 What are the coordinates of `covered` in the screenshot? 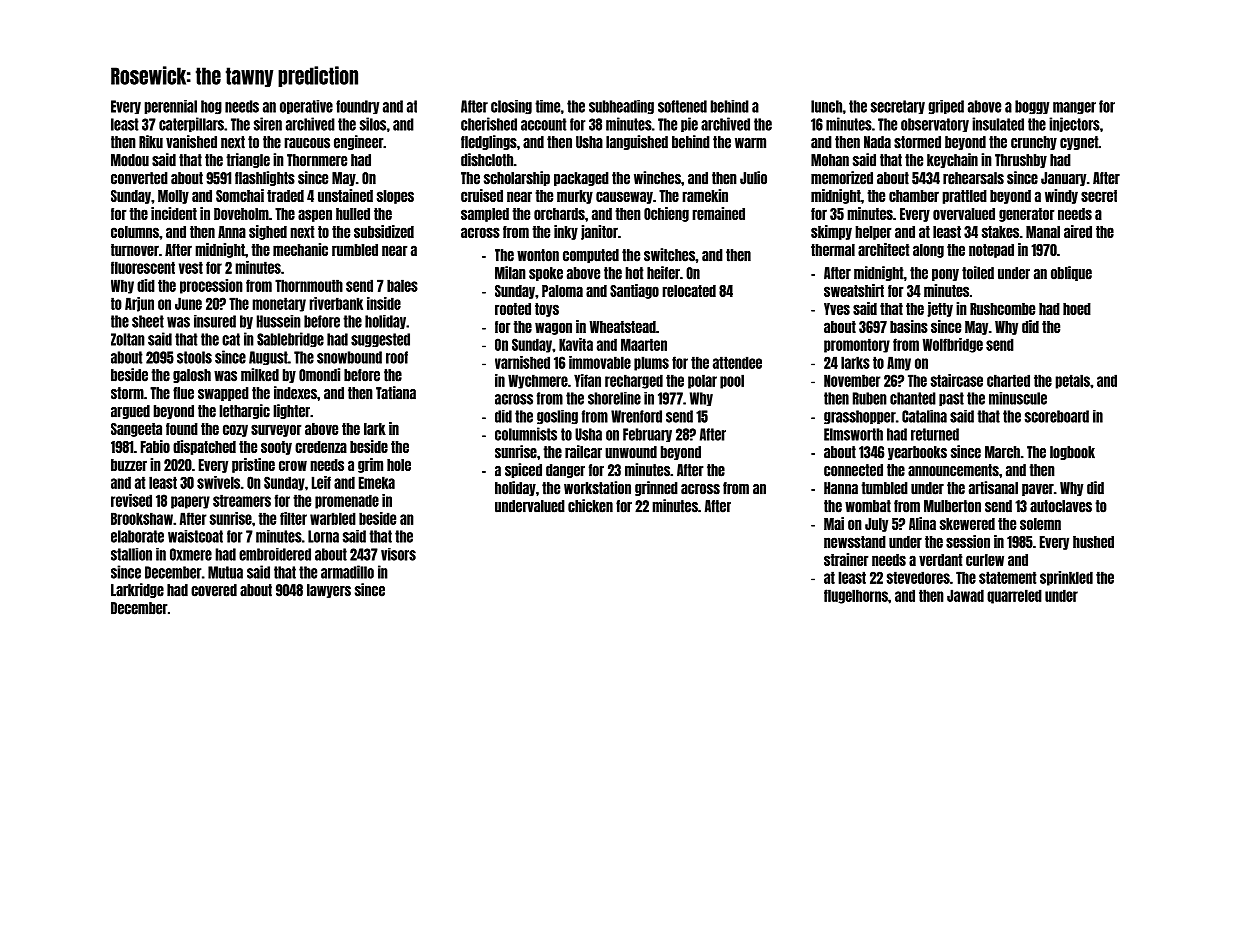 It's located at (214, 590).
